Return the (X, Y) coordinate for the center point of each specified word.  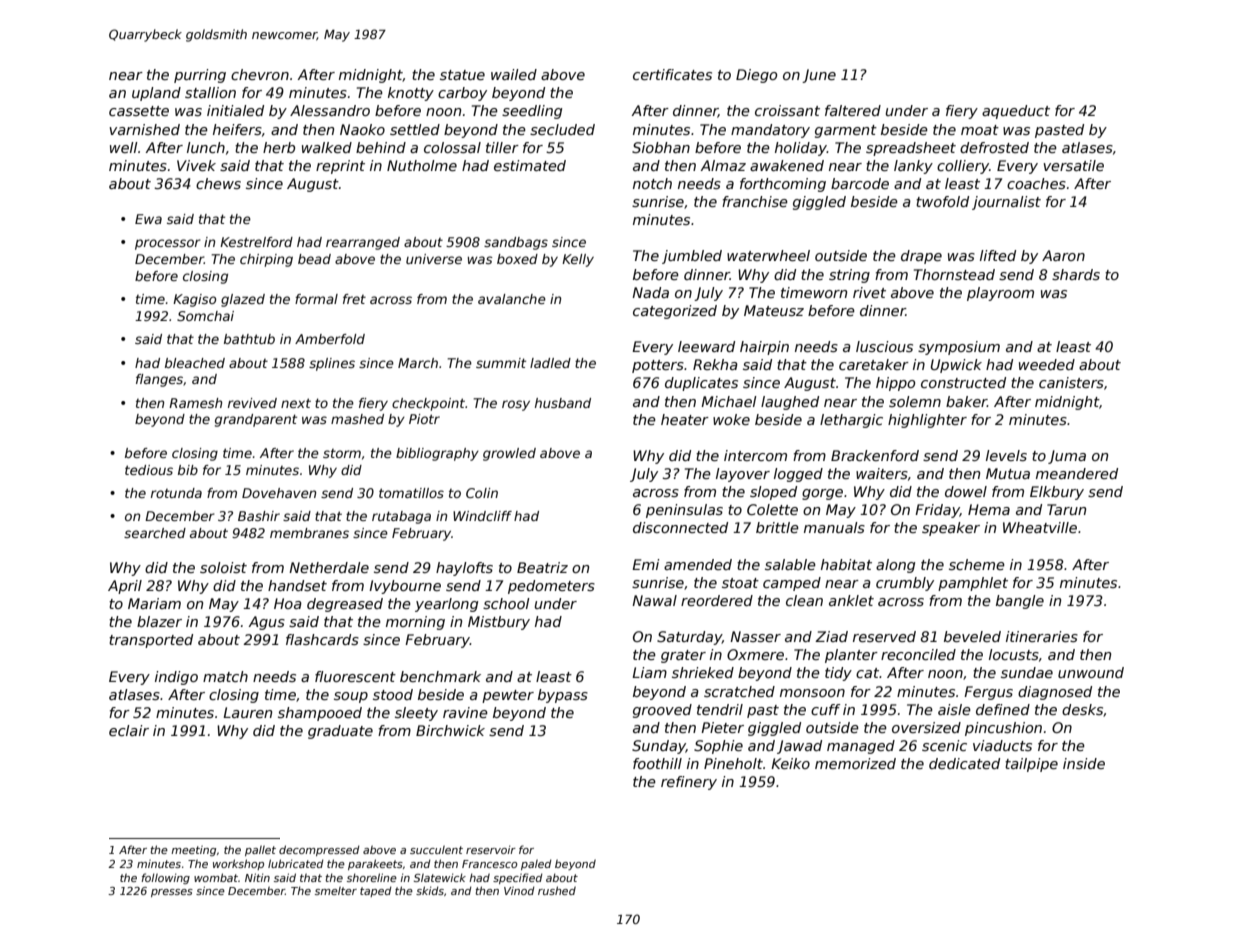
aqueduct (1016, 112)
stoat (740, 583)
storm (342, 453)
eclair (129, 730)
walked (327, 147)
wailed (514, 74)
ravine (465, 712)
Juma (1067, 457)
